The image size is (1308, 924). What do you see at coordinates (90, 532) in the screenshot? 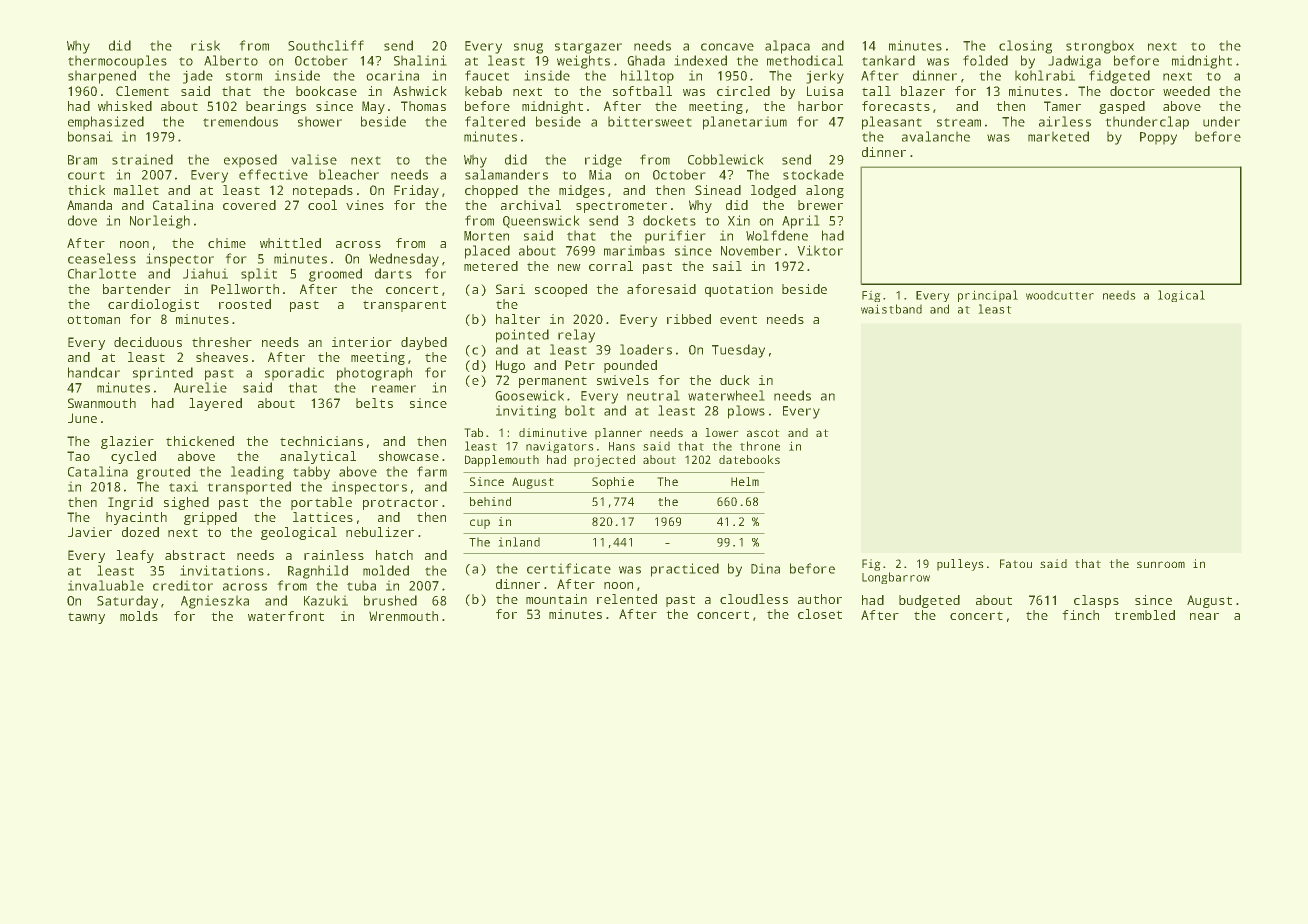
I see `Javier` at bounding box center [90, 532].
